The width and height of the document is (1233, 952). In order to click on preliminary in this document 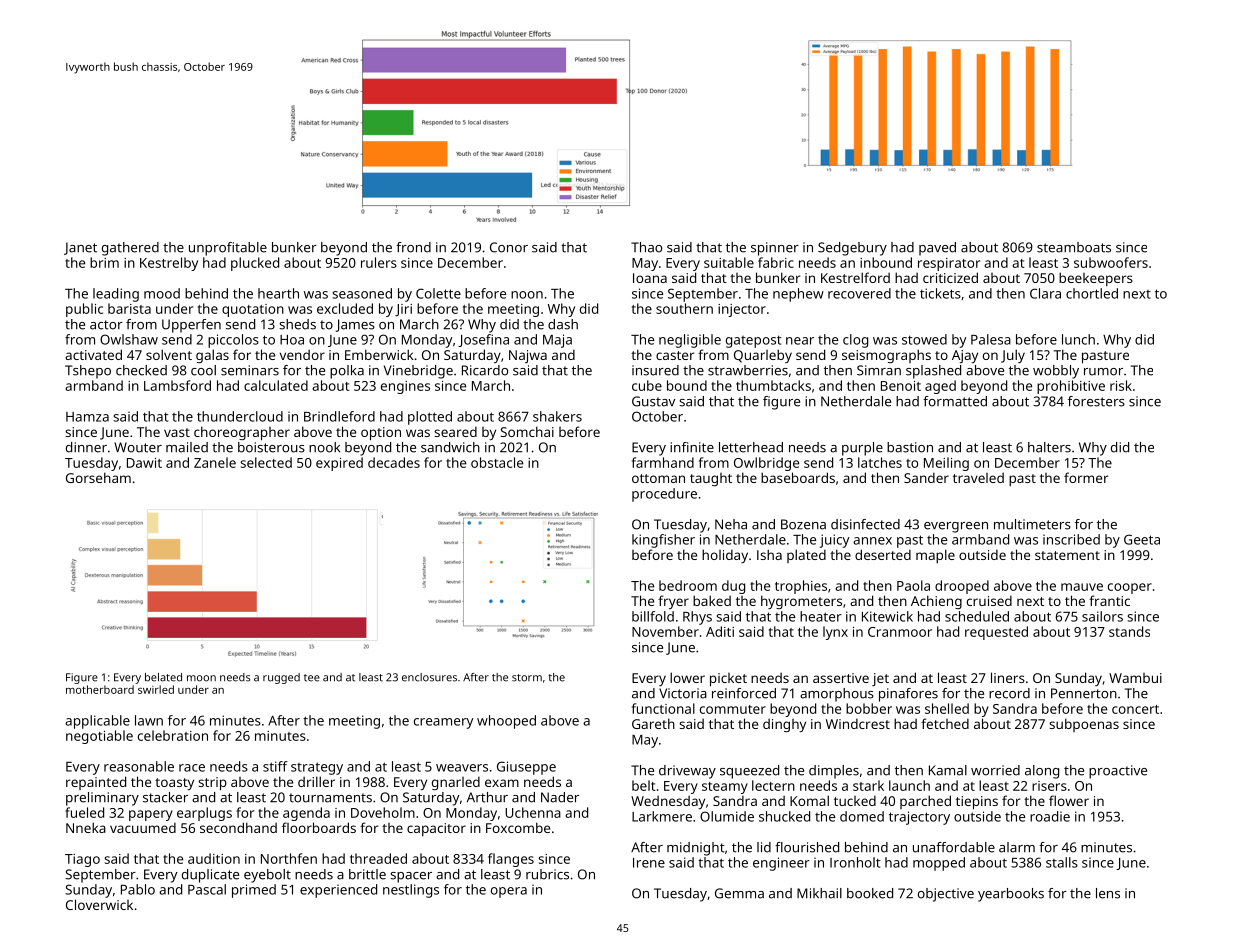, I will do `click(102, 799)`.
